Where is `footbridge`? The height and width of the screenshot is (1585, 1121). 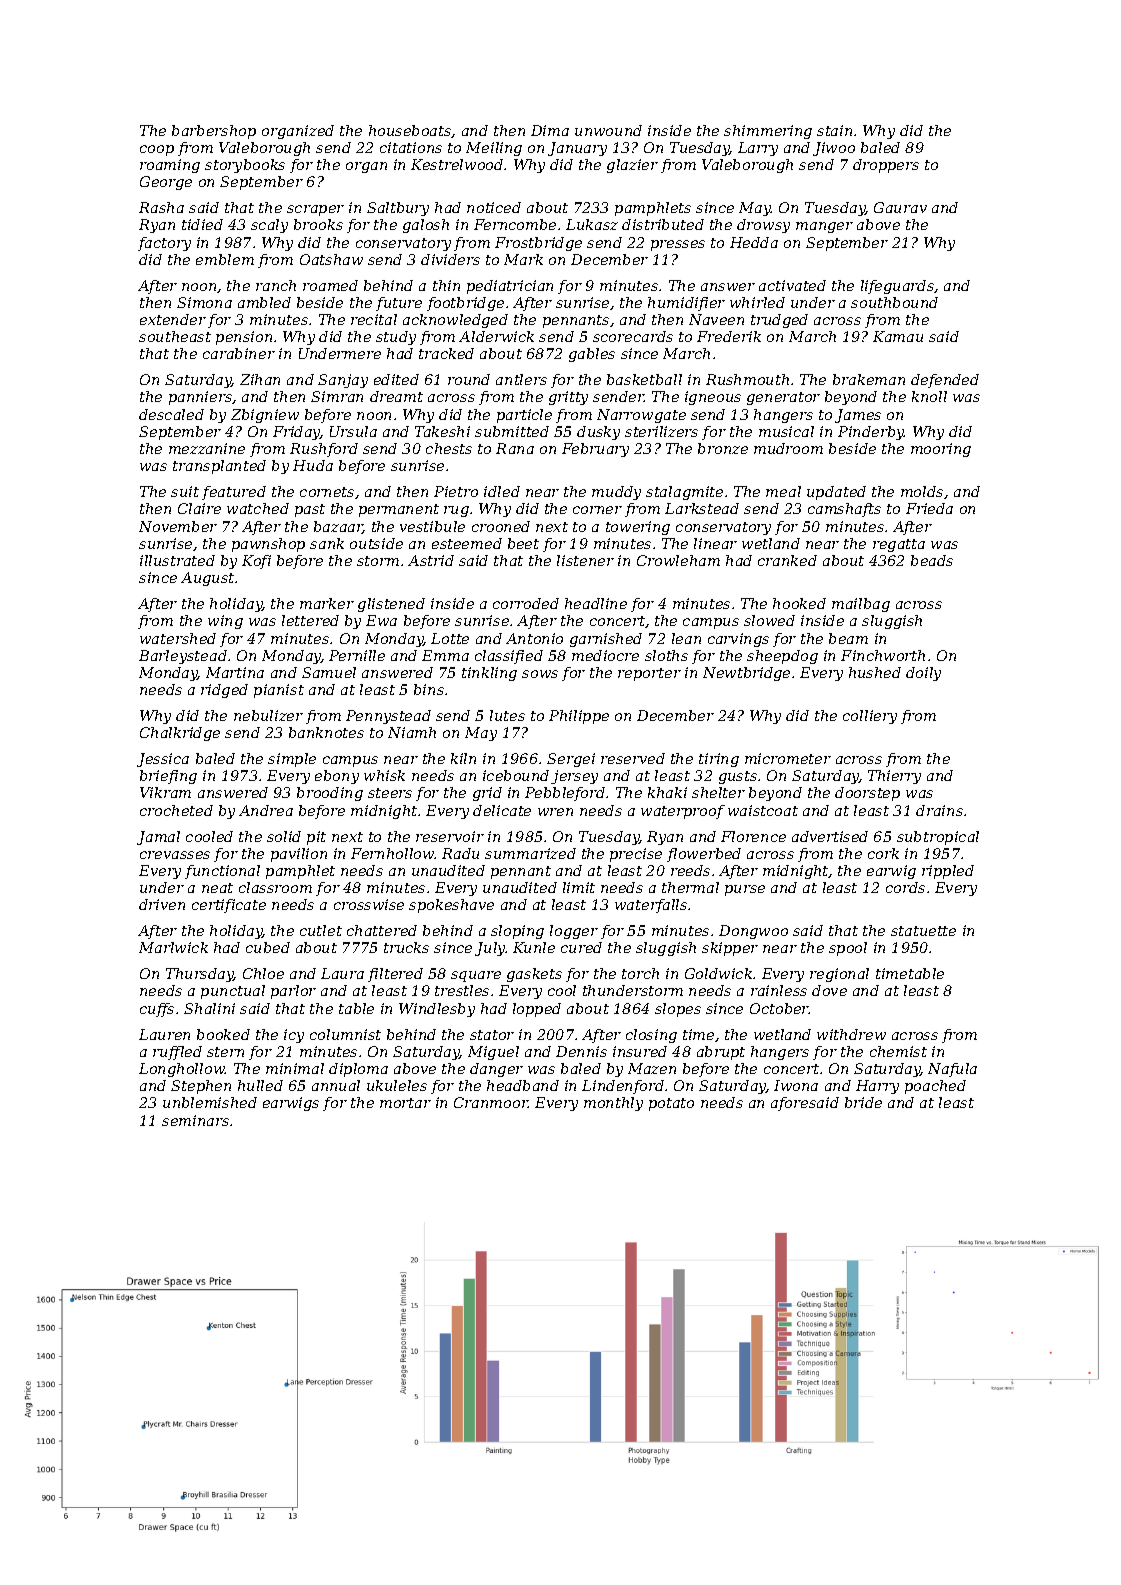
footbridge is located at coordinates (465, 304).
